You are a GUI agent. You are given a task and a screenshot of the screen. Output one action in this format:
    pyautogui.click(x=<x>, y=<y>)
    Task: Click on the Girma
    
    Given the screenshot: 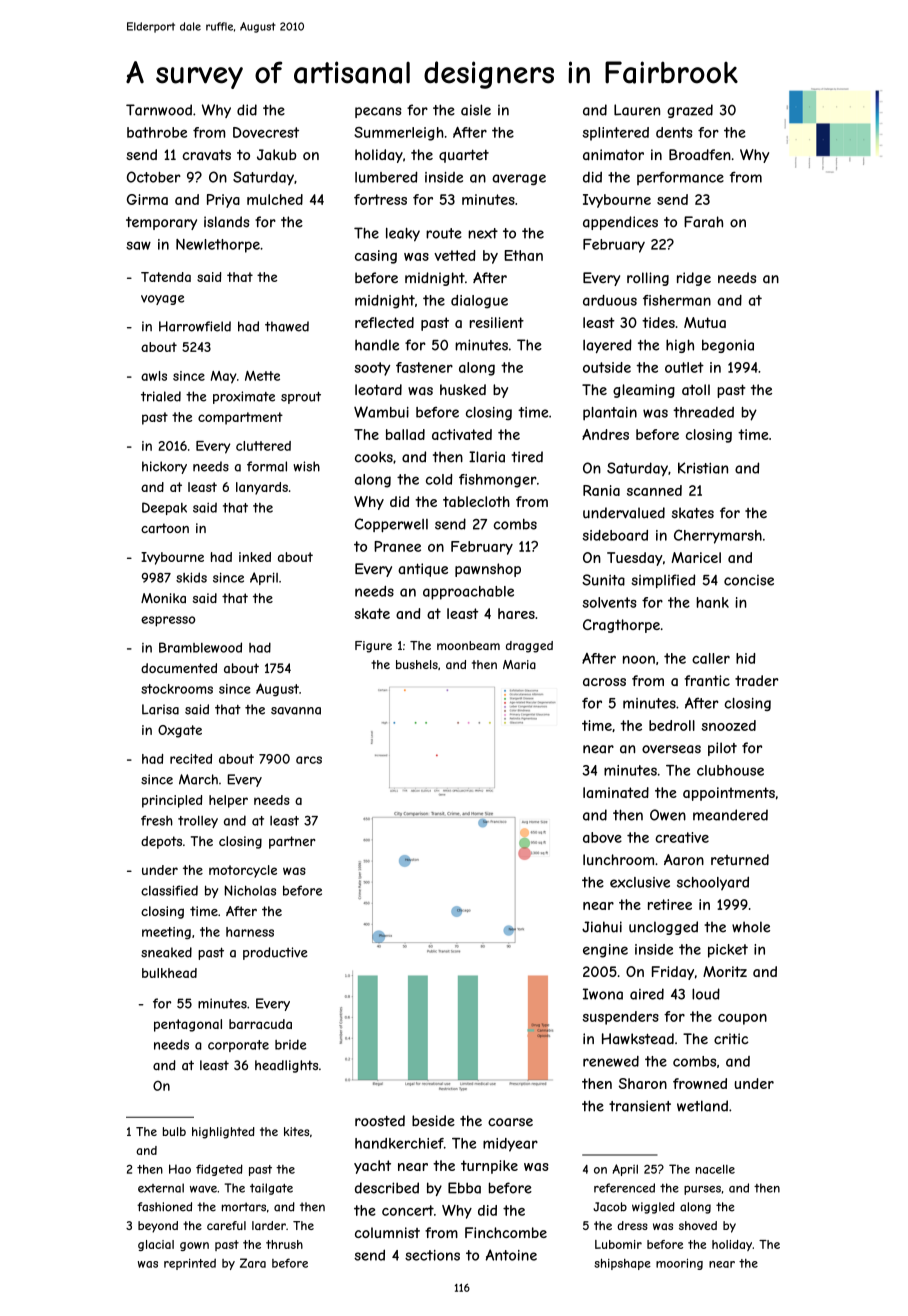 What is the action you would take?
    pyautogui.click(x=147, y=199)
